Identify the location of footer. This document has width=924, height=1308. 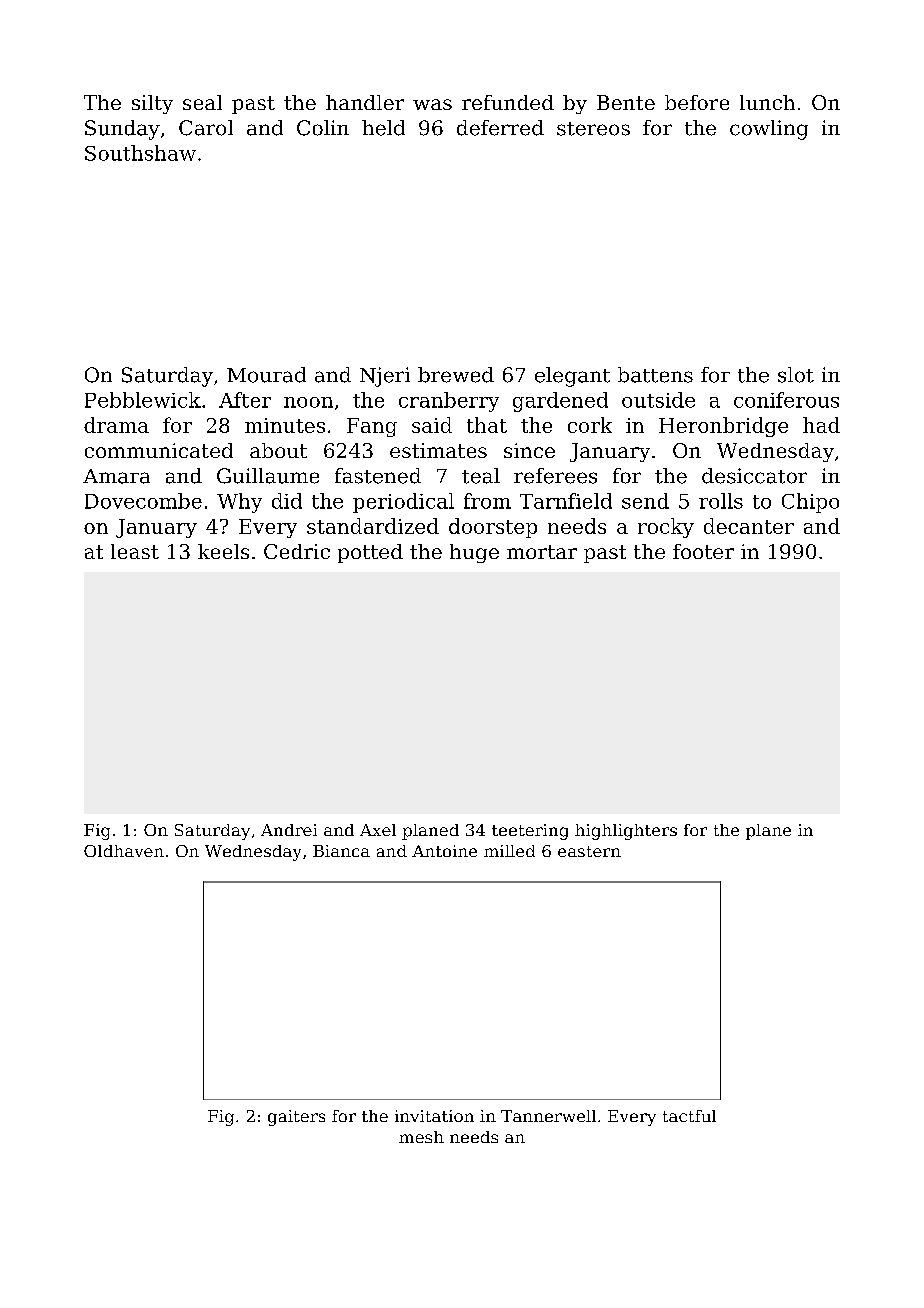
(703, 551).
